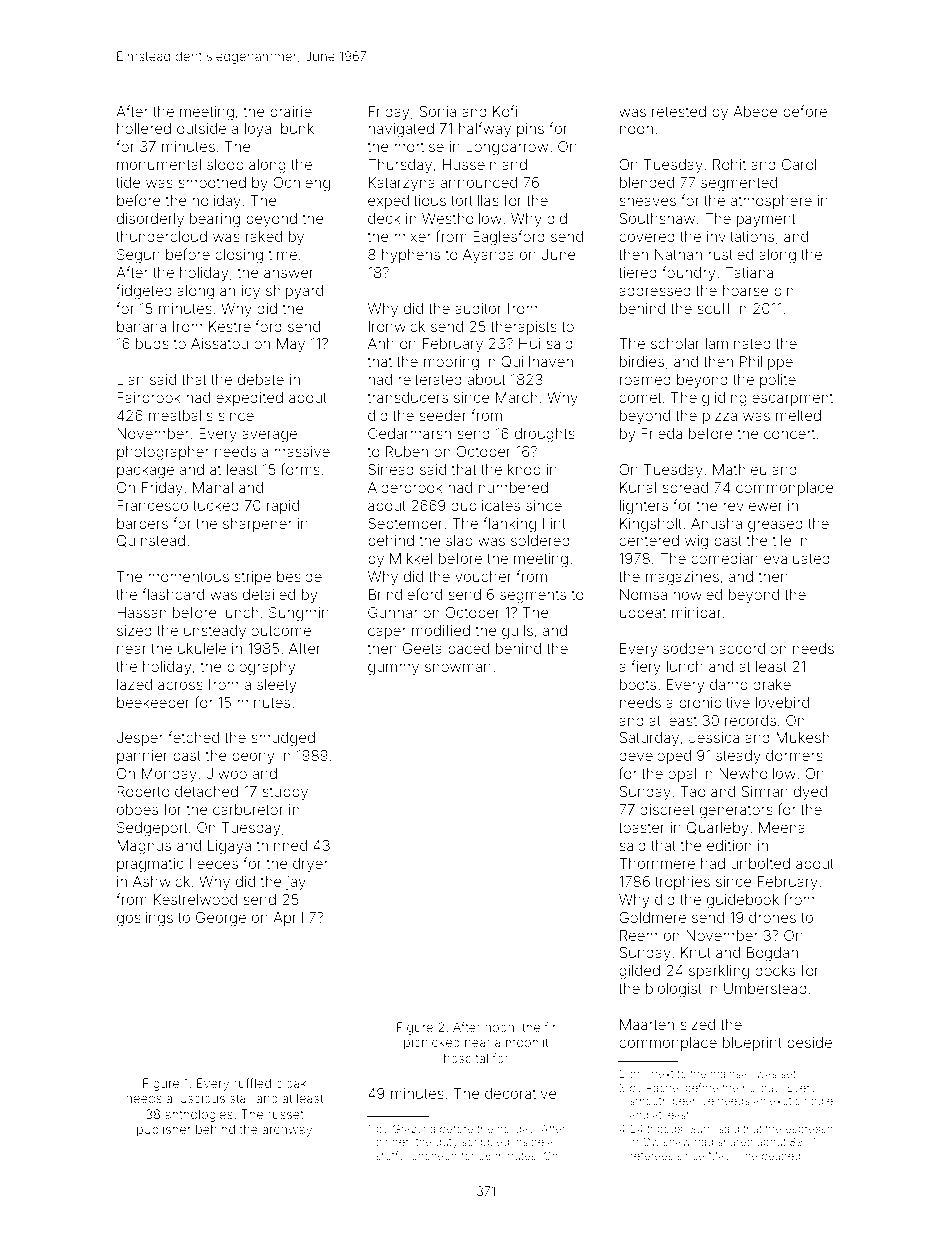  I want to click on cloak, so click(291, 1083).
